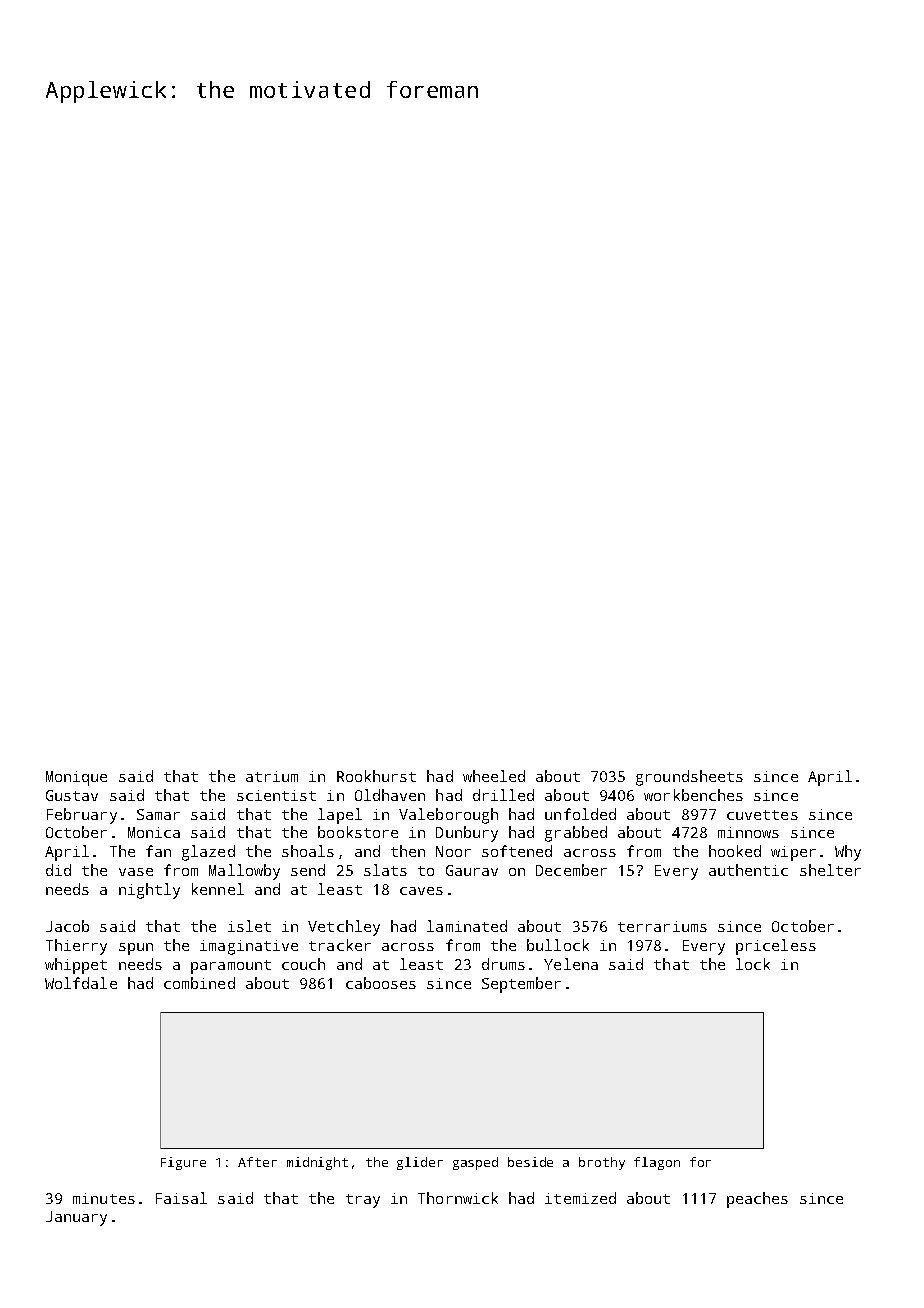  I want to click on terrariums, so click(662, 926).
